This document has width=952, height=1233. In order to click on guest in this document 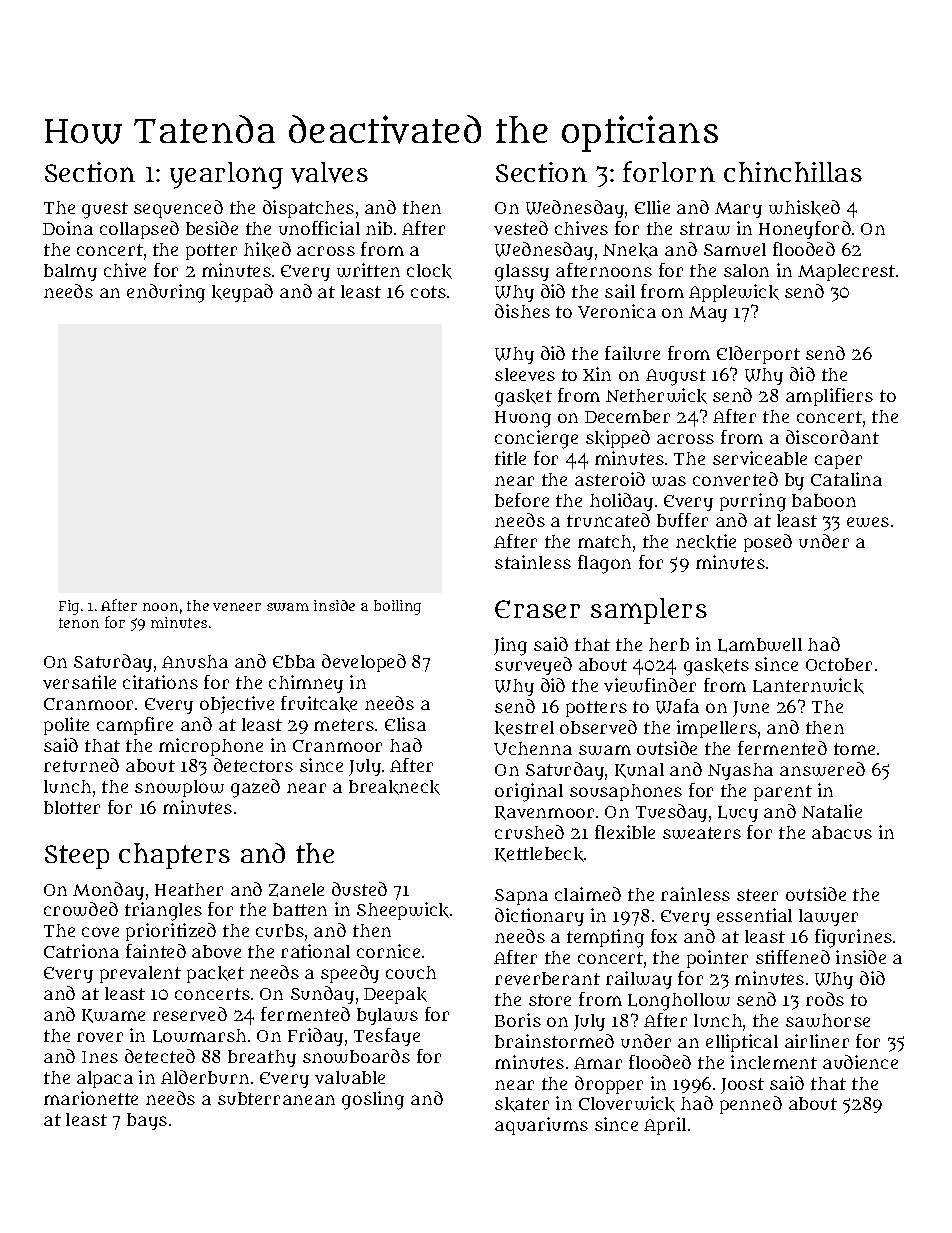, I will do `click(105, 210)`.
